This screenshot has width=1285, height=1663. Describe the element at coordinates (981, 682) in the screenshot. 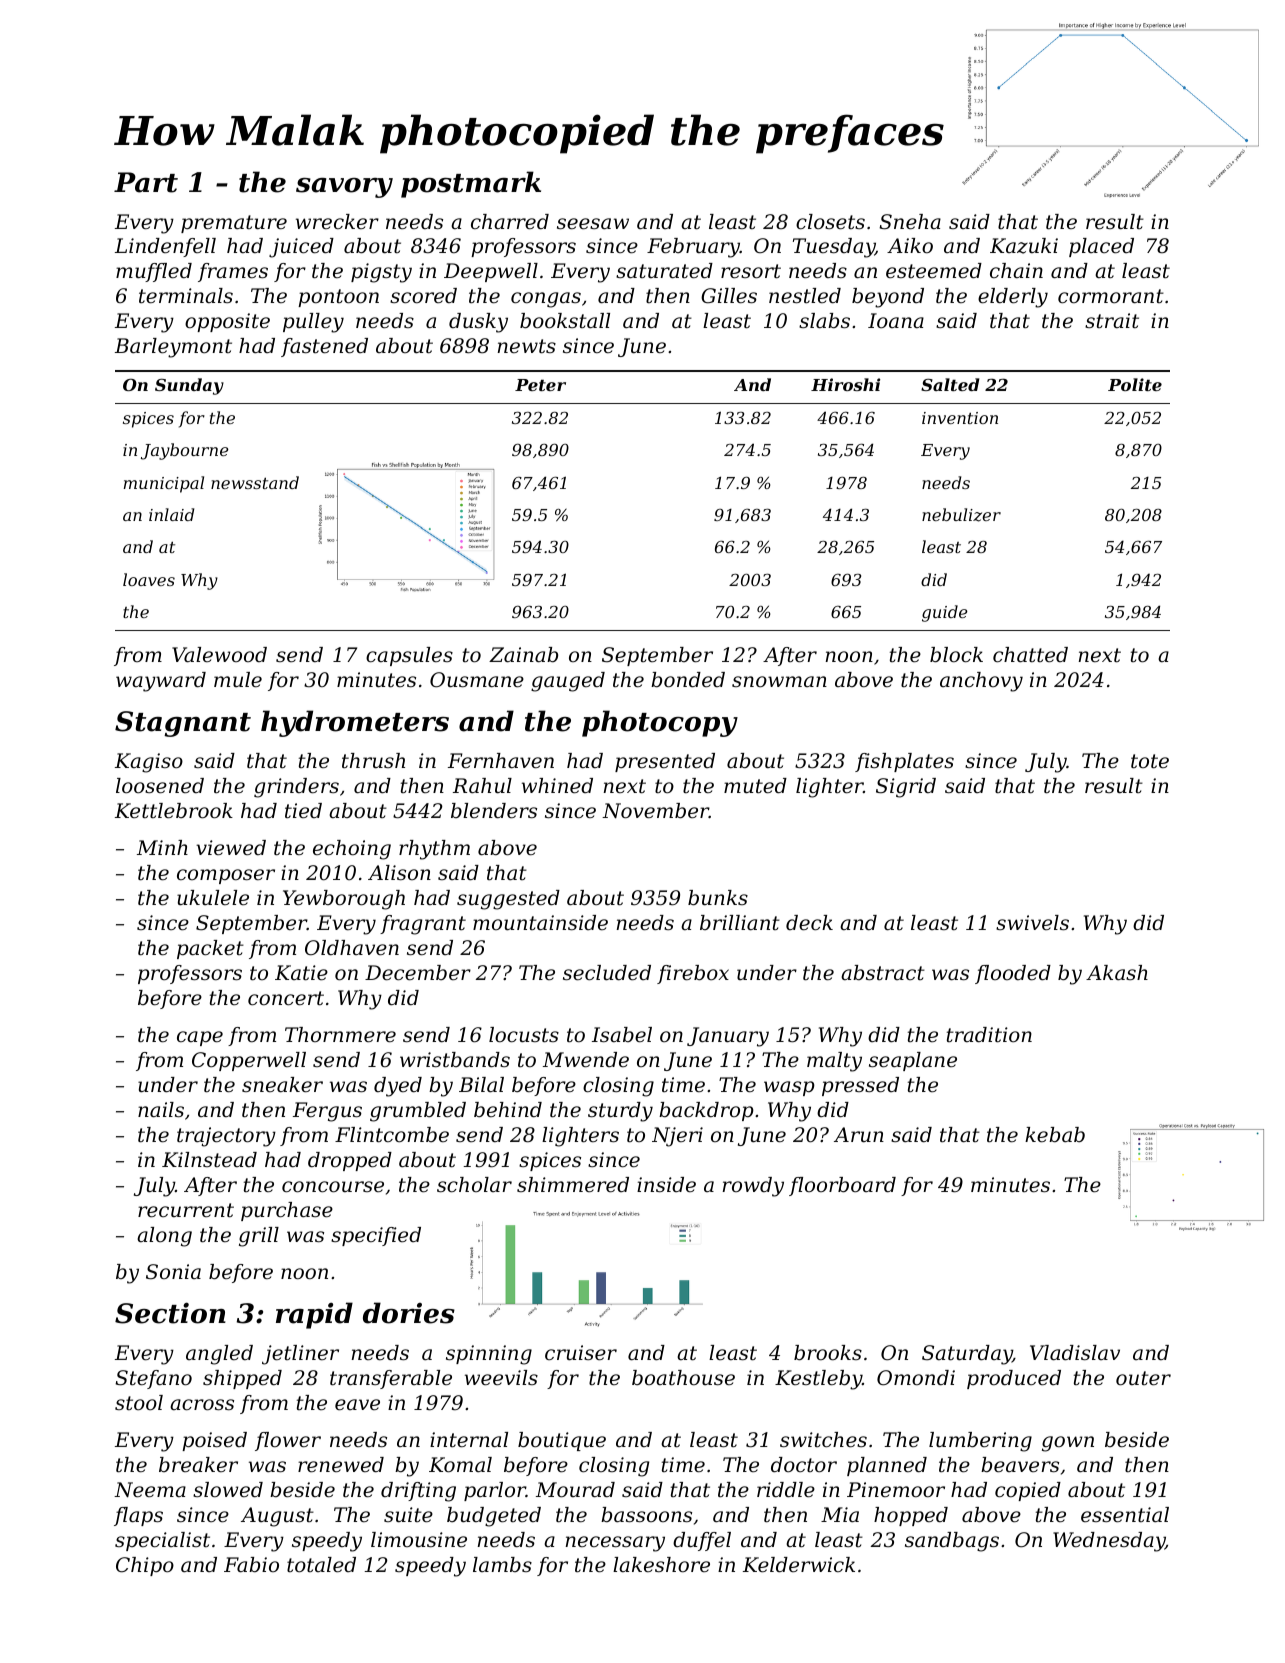

I see `anchovy` at that location.
